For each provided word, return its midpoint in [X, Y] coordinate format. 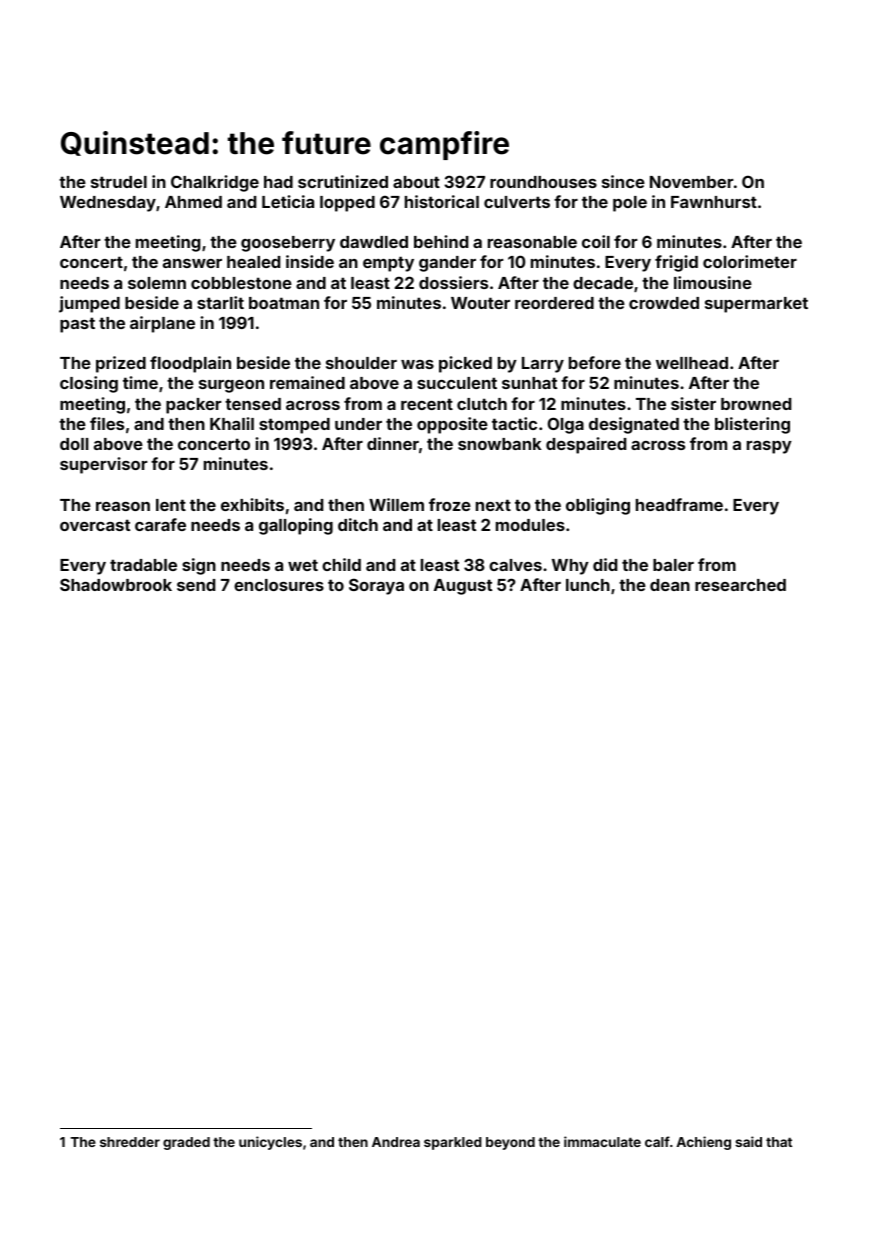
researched [740, 585]
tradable [143, 565]
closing [89, 384]
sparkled [453, 1143]
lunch [588, 585]
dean [670, 585]
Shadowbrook [116, 584]
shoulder [361, 363]
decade [603, 283]
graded [186, 1143]
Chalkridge [215, 183]
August [463, 587]
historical [442, 201]
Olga [566, 425]
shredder [130, 1142]
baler [673, 565]
